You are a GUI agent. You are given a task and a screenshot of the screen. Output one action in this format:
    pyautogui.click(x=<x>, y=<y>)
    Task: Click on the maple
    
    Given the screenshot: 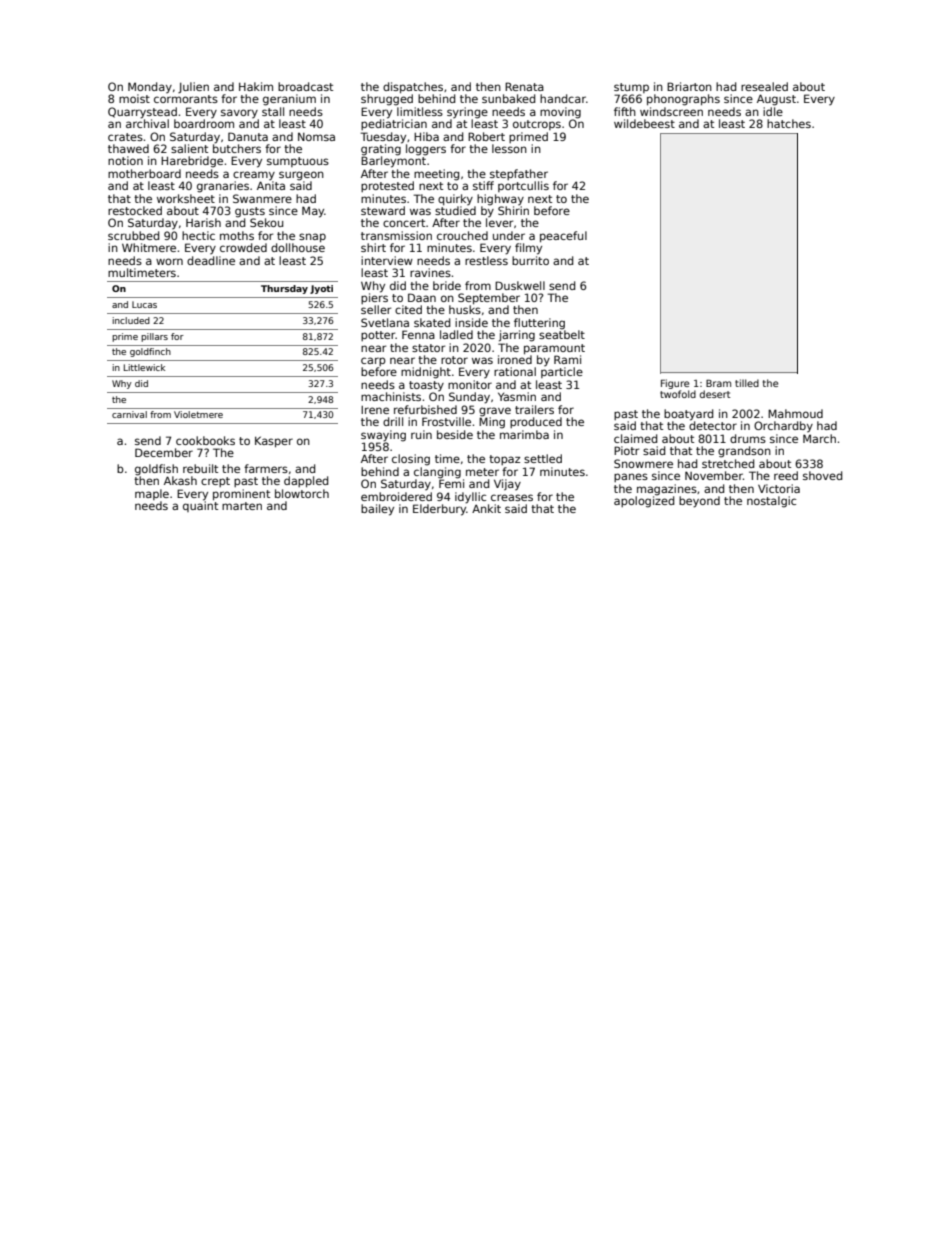 What is the action you would take?
    pyautogui.click(x=152, y=494)
